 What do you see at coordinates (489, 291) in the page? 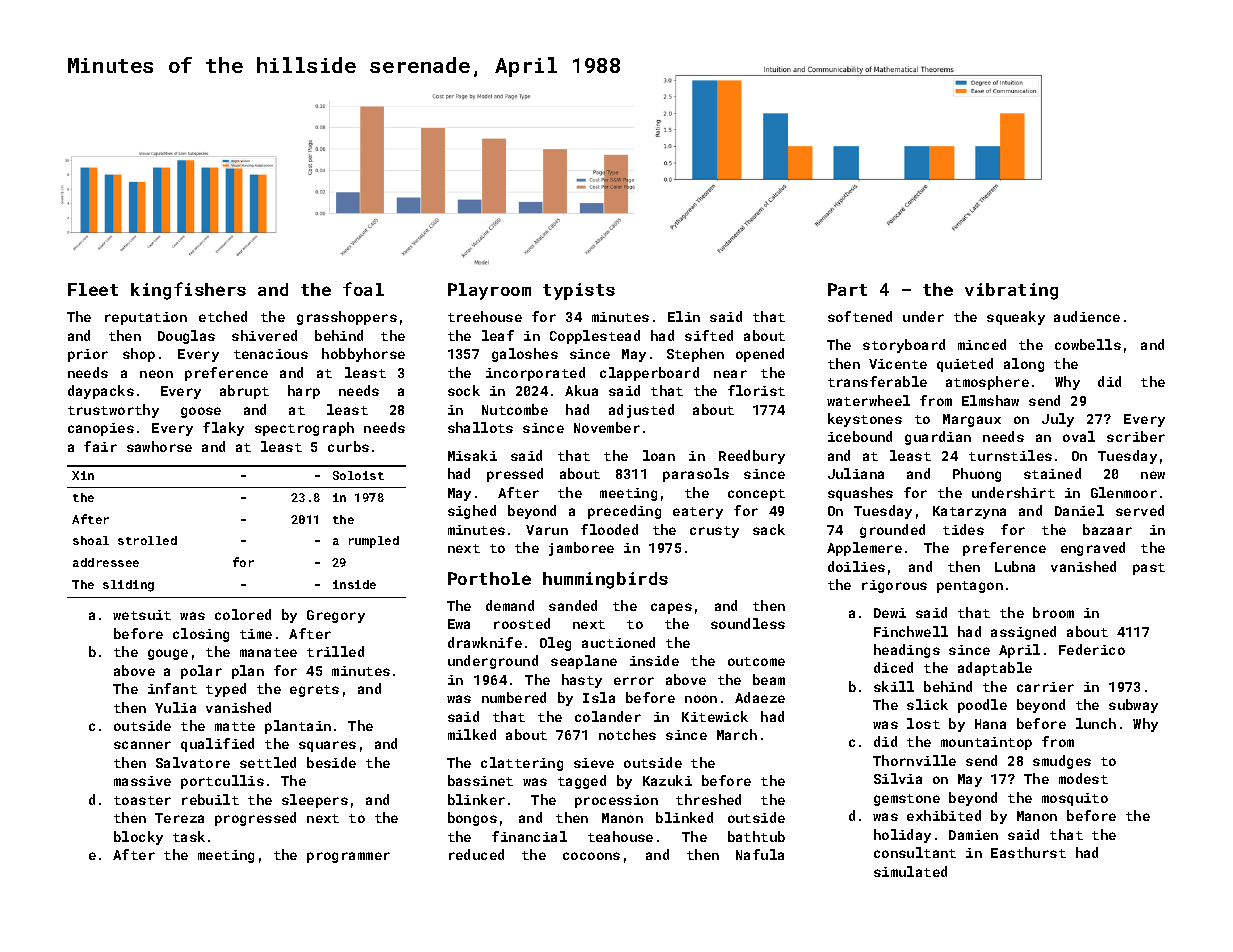
I see `Playroom` at bounding box center [489, 291].
